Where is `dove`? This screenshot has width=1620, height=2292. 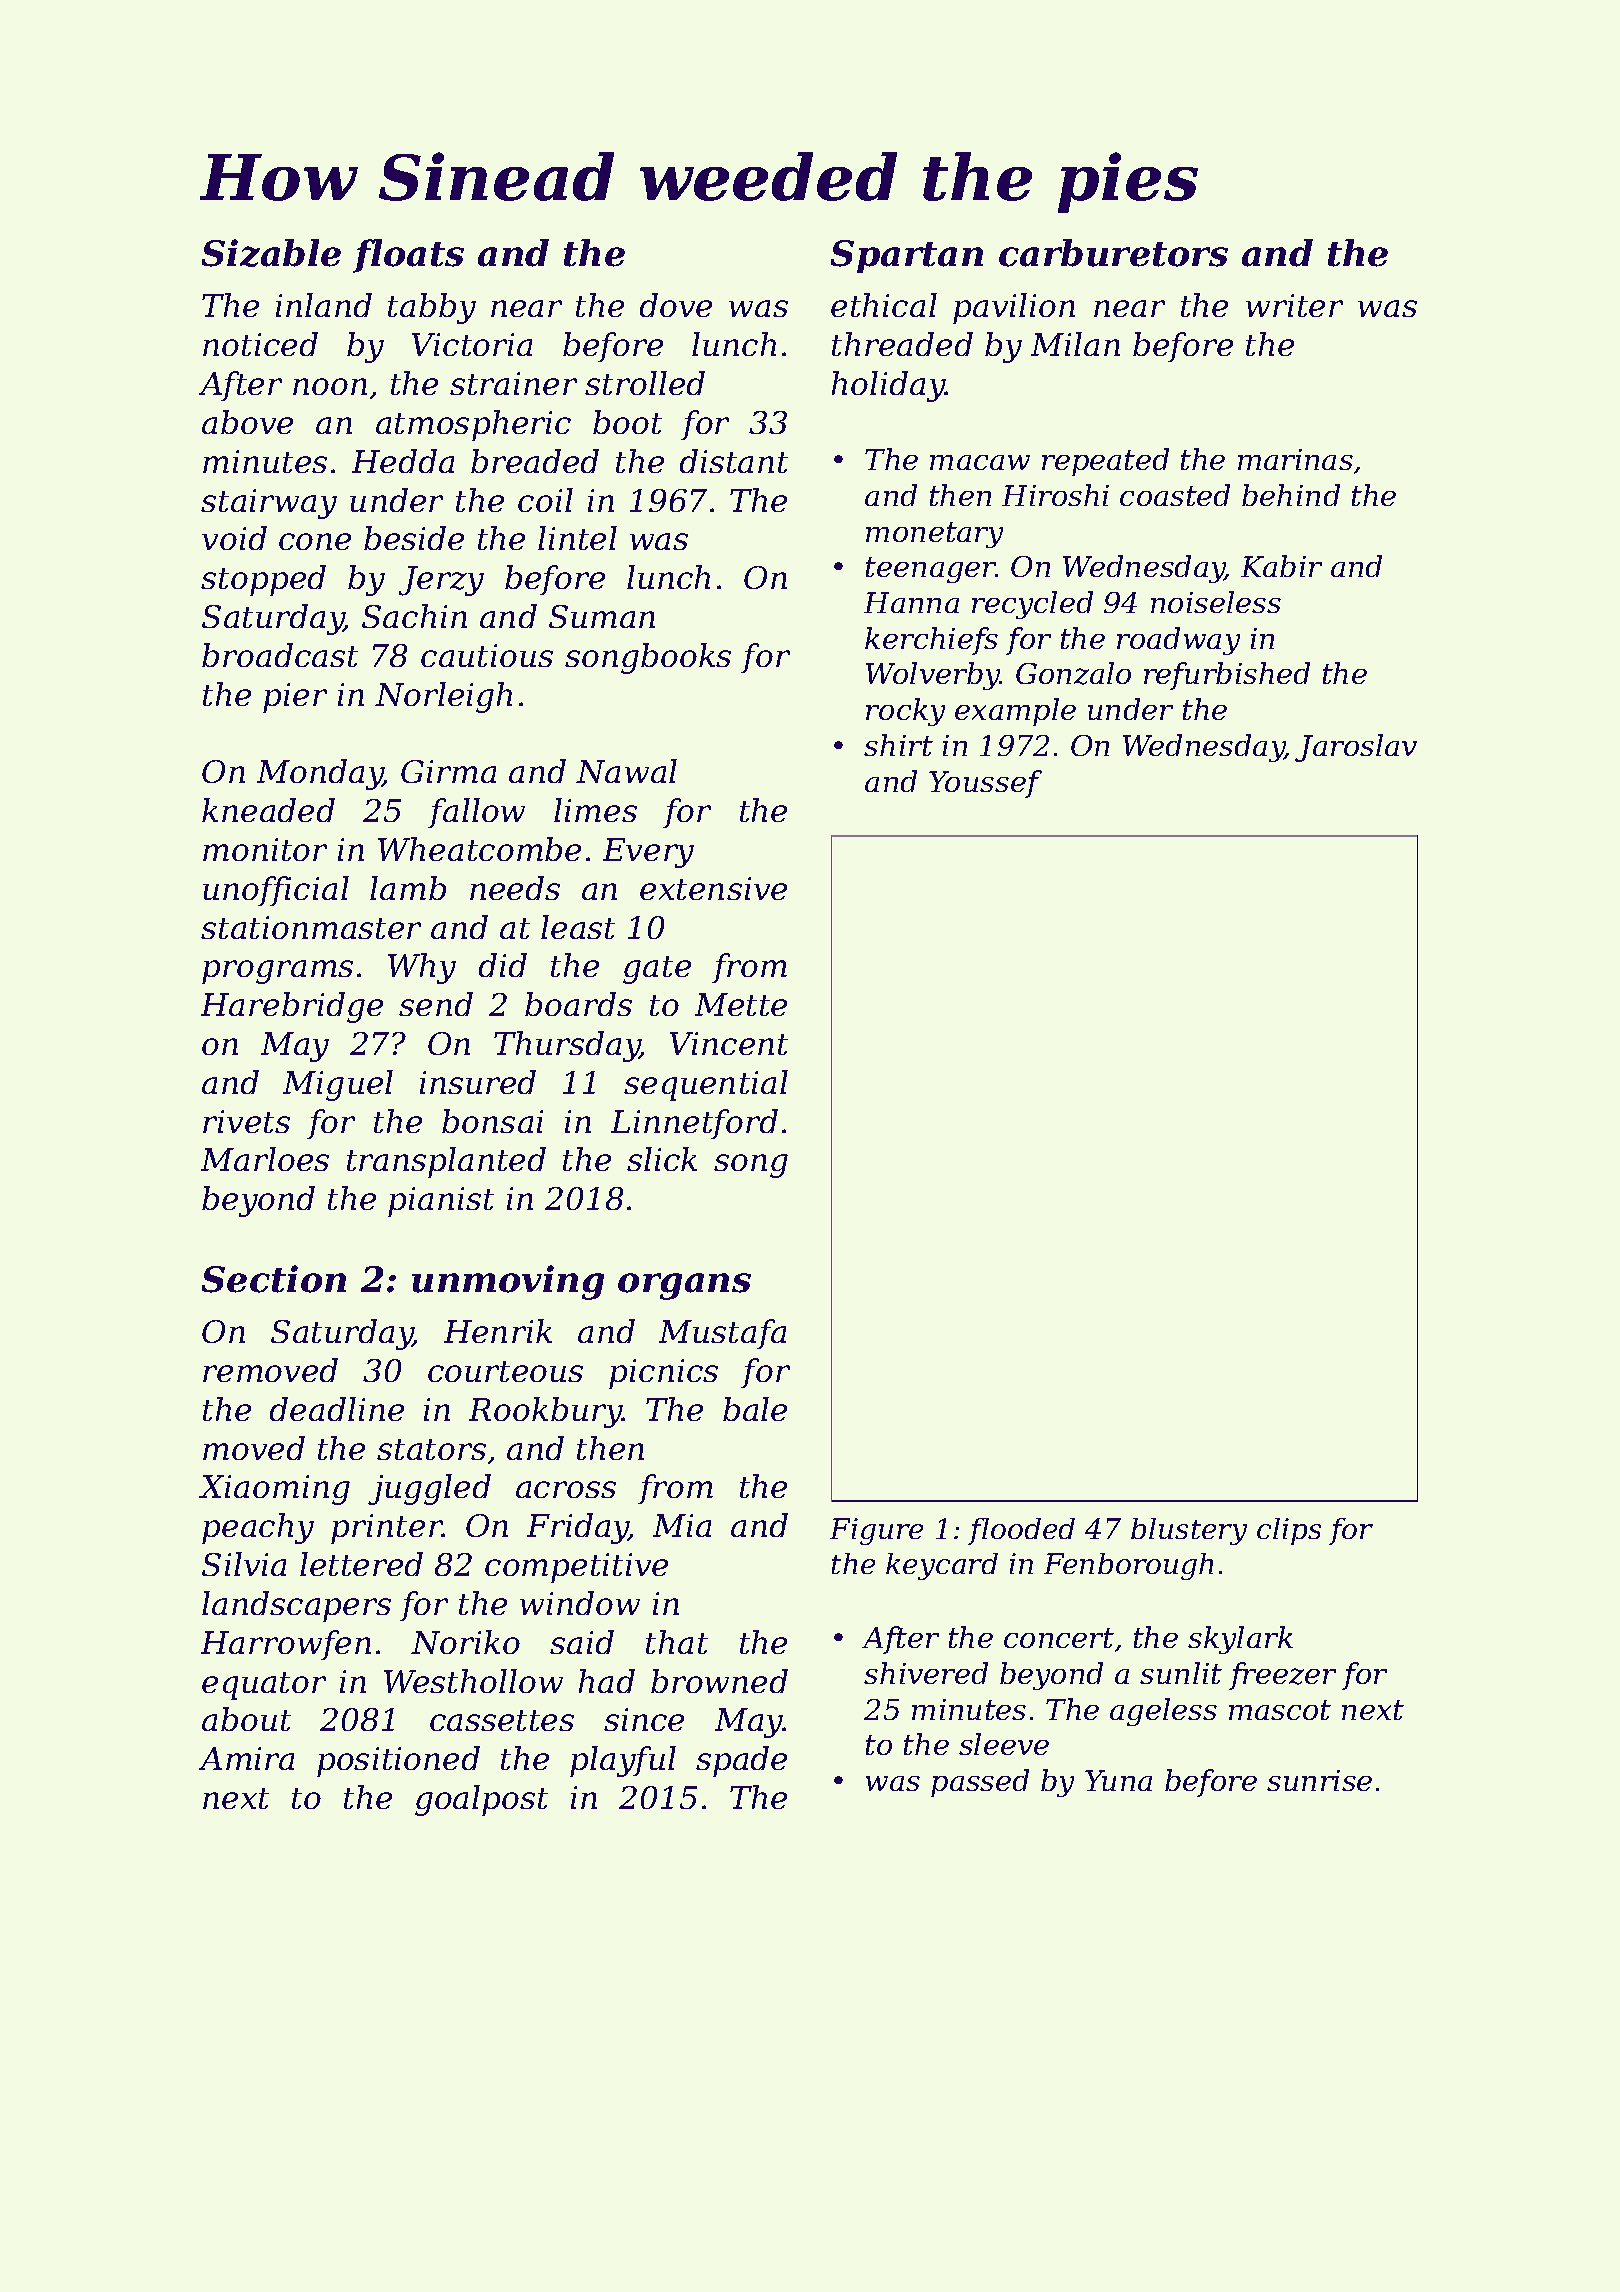
dove is located at coordinates (676, 305).
